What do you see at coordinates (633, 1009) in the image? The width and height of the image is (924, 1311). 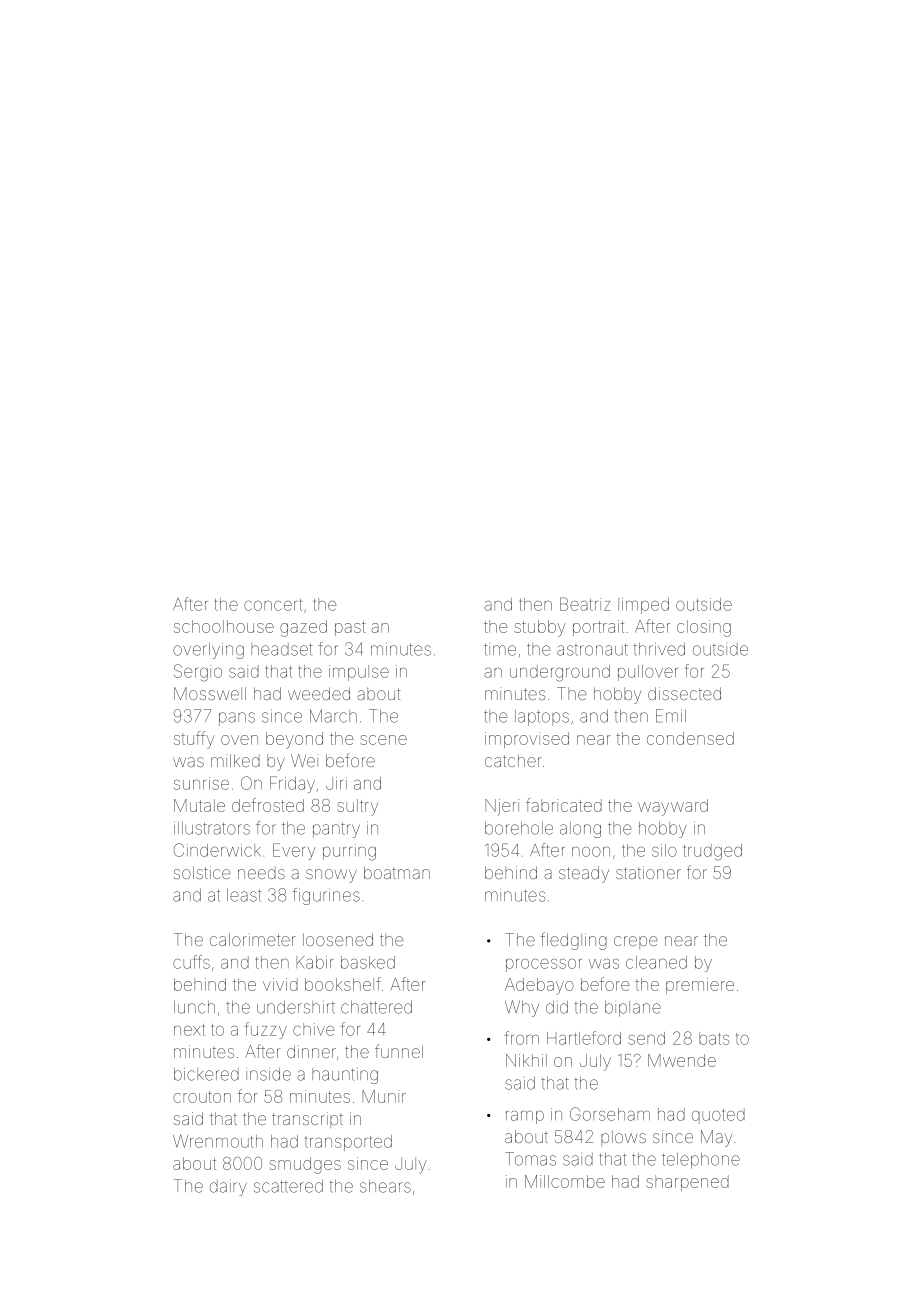 I see `biplane` at bounding box center [633, 1009].
